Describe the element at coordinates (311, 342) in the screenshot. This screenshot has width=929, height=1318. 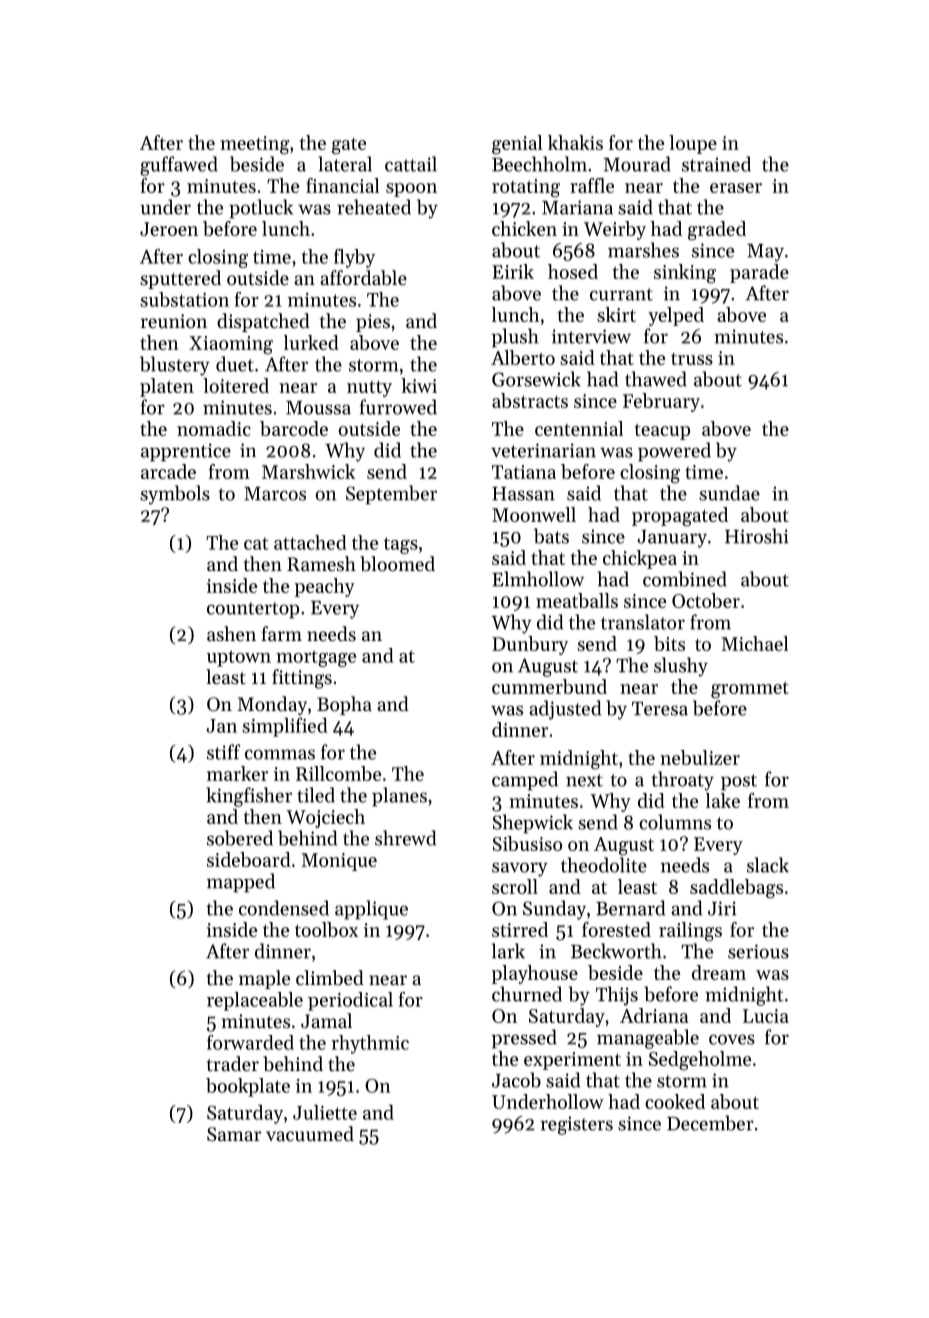
I see `lurked` at that location.
